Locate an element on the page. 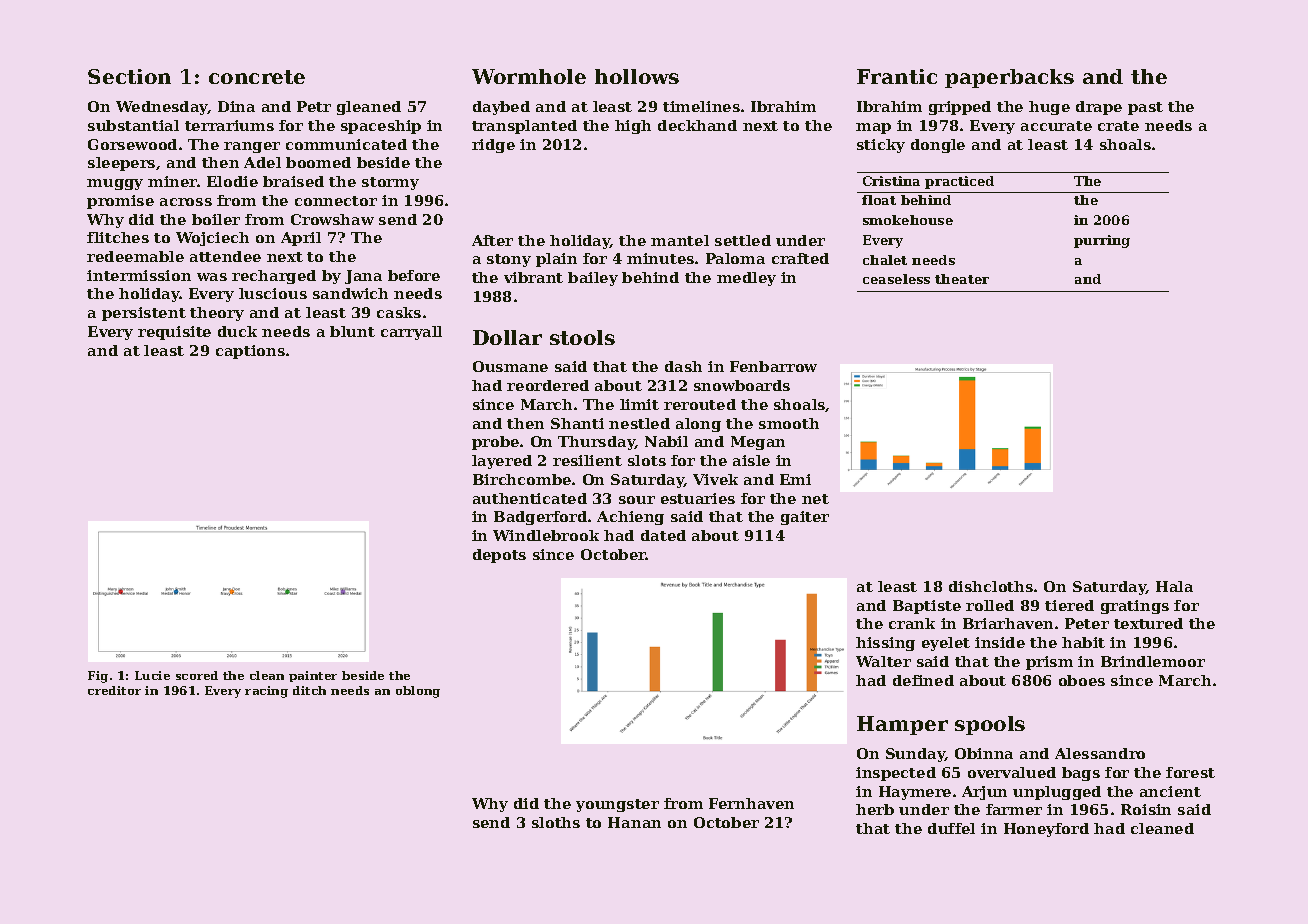 This image has width=1308, height=924. sloths is located at coordinates (556, 822).
